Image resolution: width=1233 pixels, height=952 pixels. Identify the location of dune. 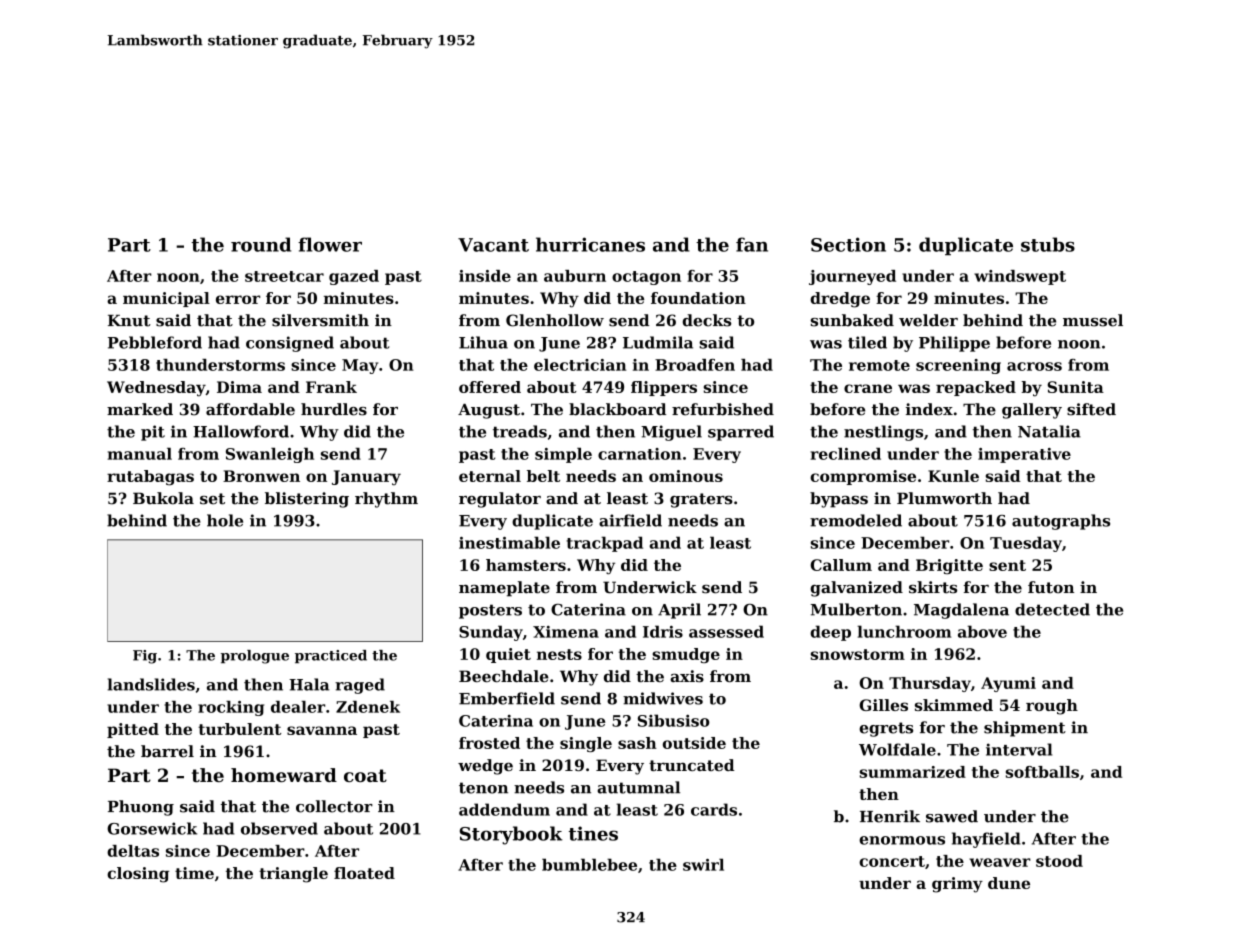
(1009, 883).
